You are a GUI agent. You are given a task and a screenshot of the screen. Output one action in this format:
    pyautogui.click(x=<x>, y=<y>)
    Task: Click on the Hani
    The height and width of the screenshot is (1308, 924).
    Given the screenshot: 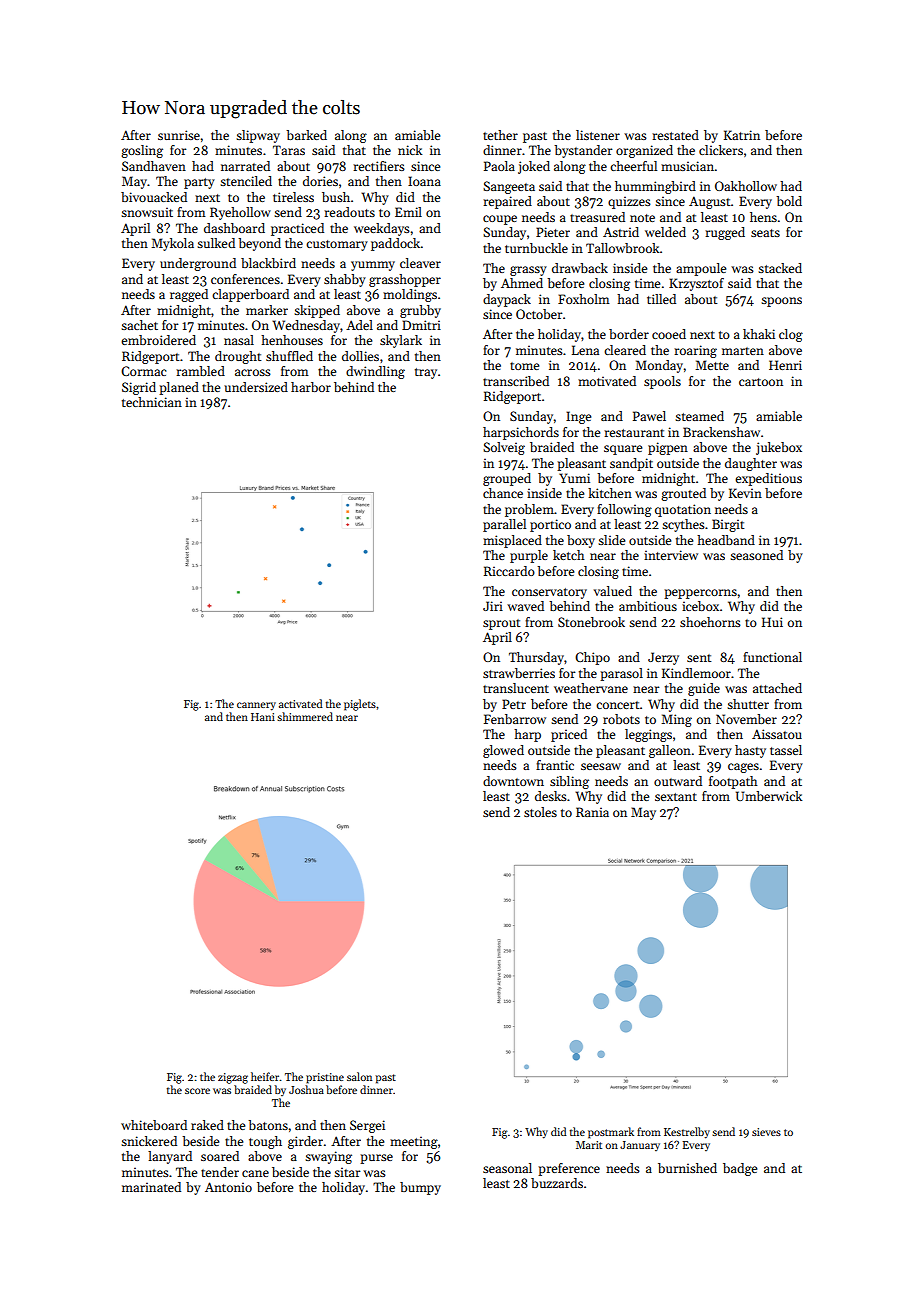 What is the action you would take?
    pyautogui.click(x=263, y=717)
